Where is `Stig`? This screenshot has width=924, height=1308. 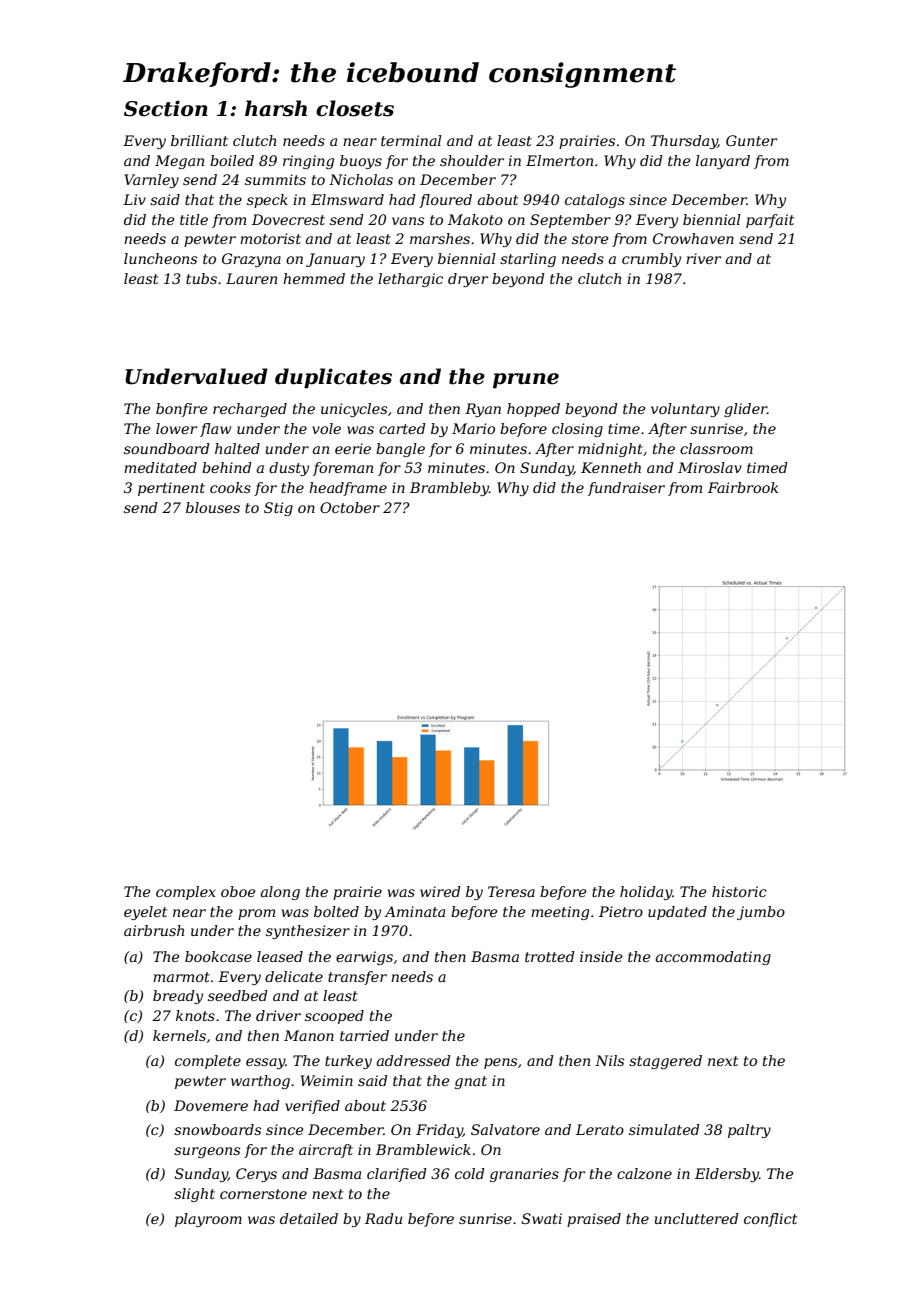 Stig is located at coordinates (278, 509).
